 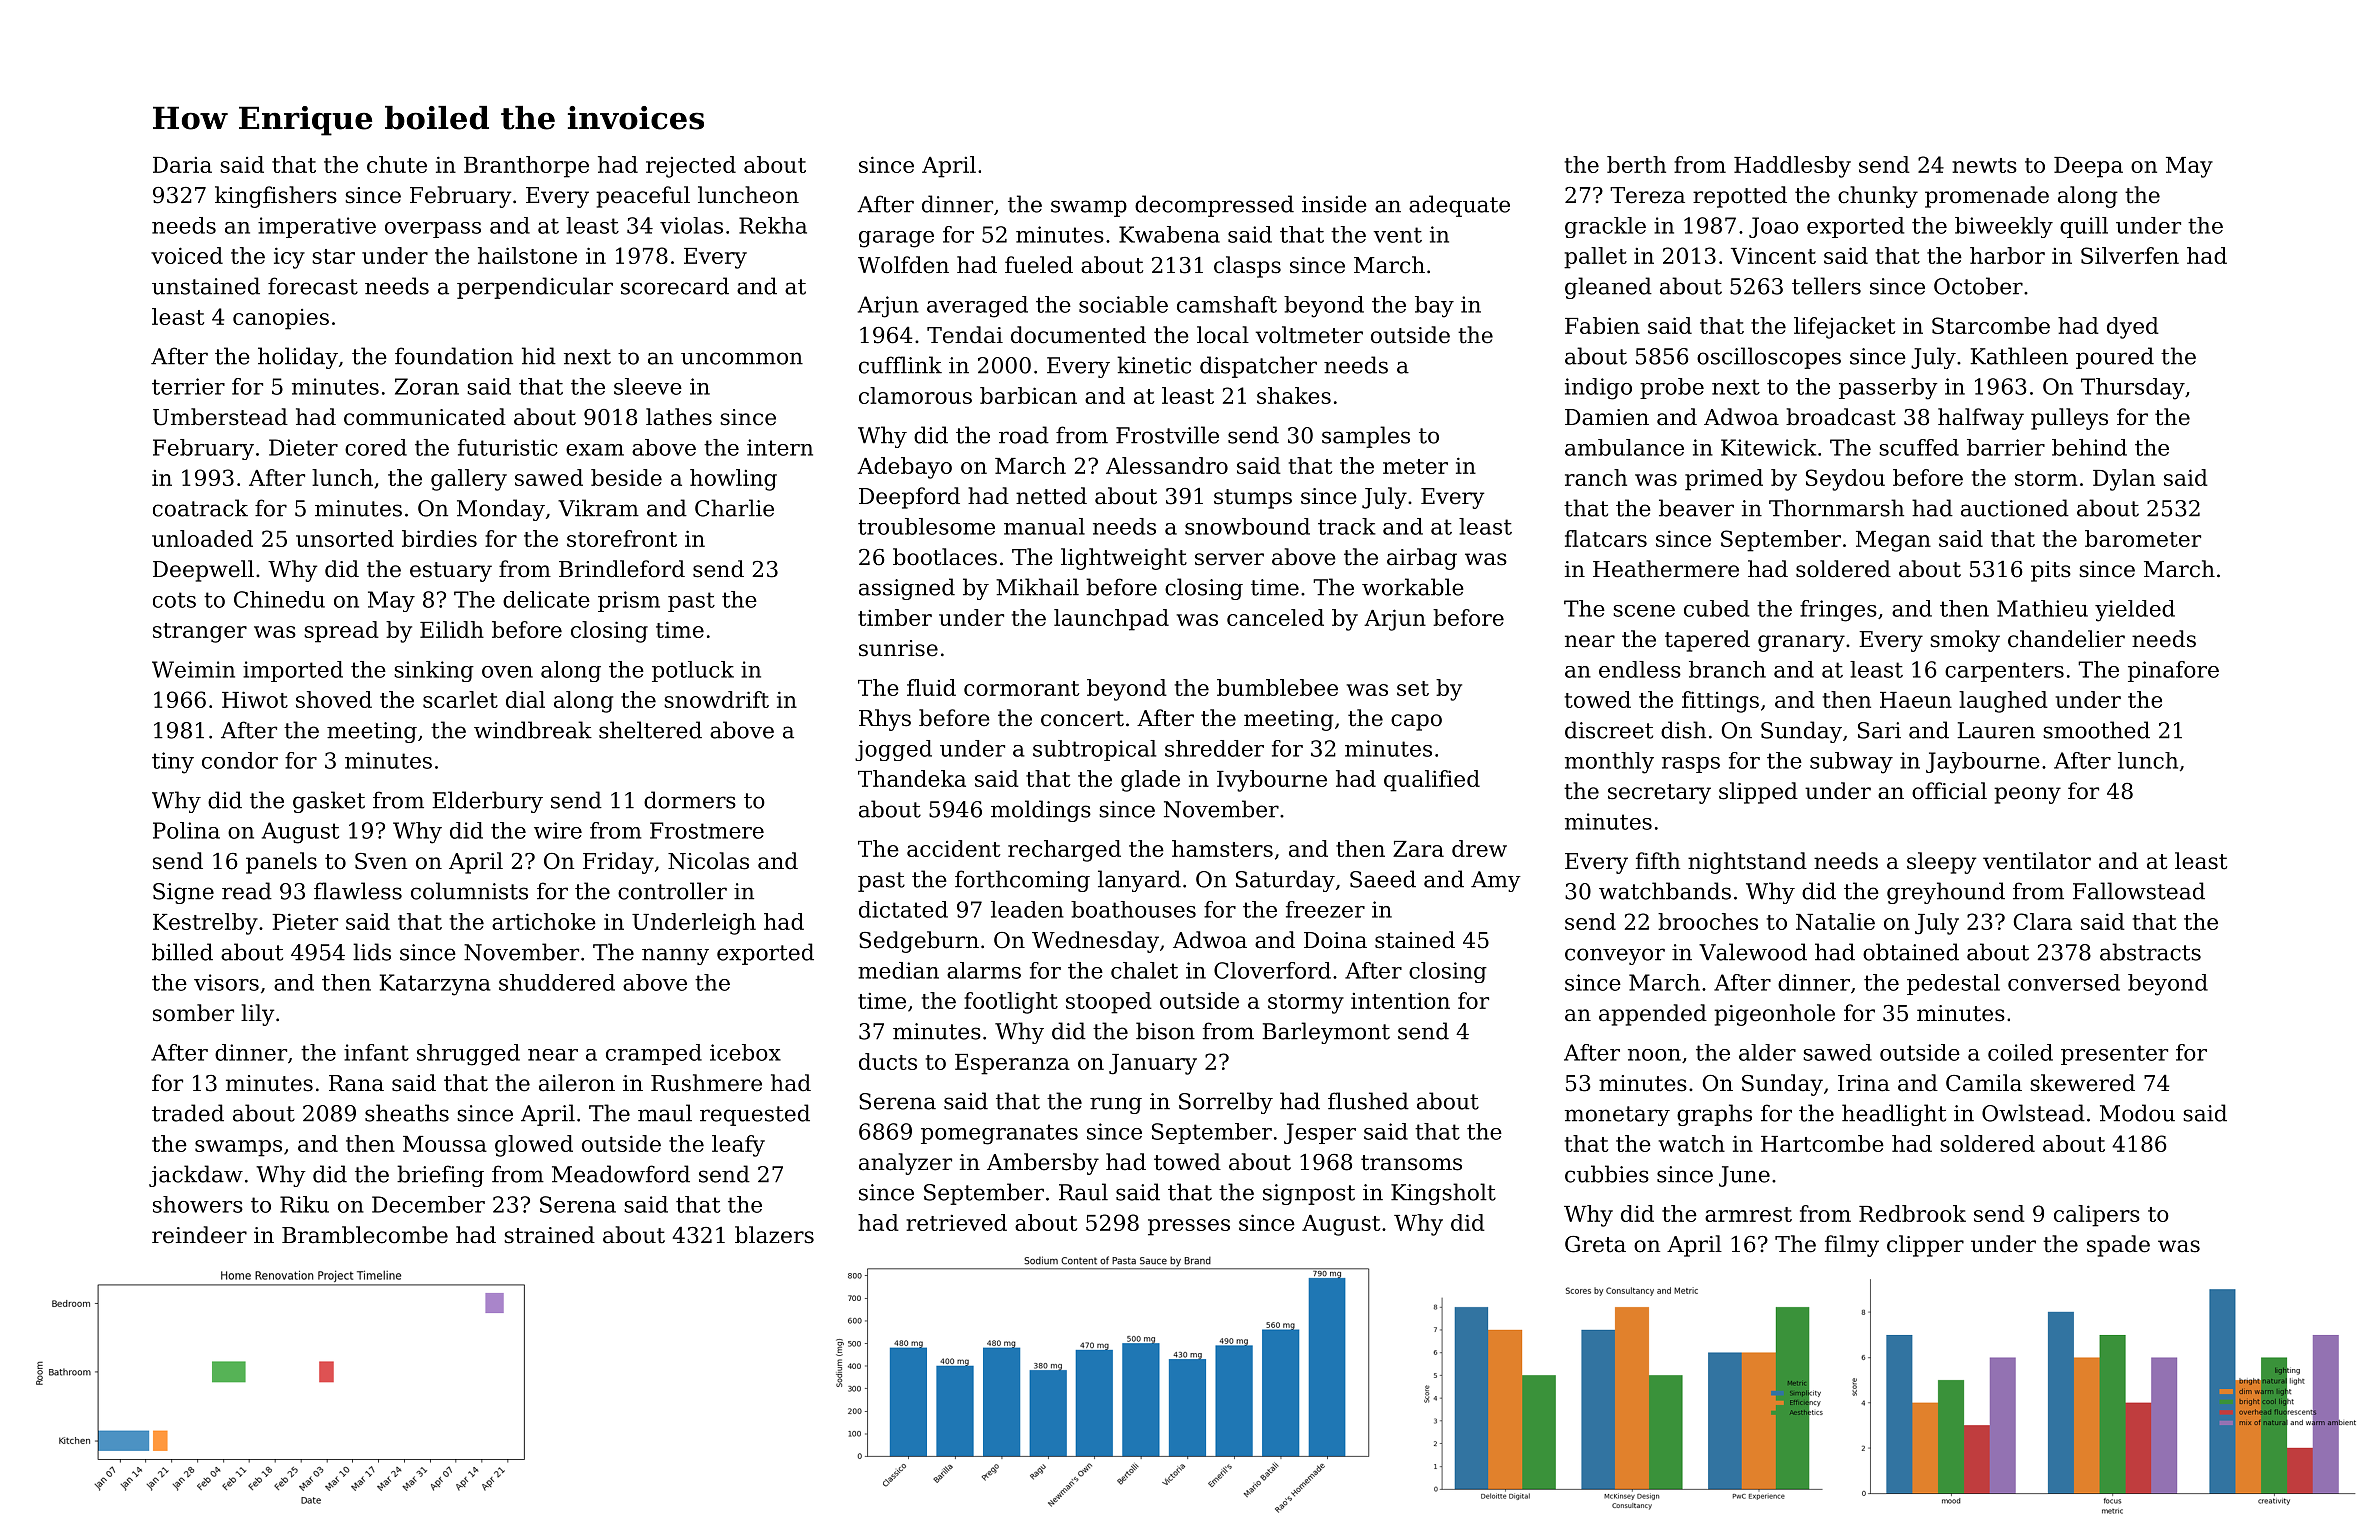 What do you see at coordinates (1916, 700) in the image?
I see `Haeun` at bounding box center [1916, 700].
